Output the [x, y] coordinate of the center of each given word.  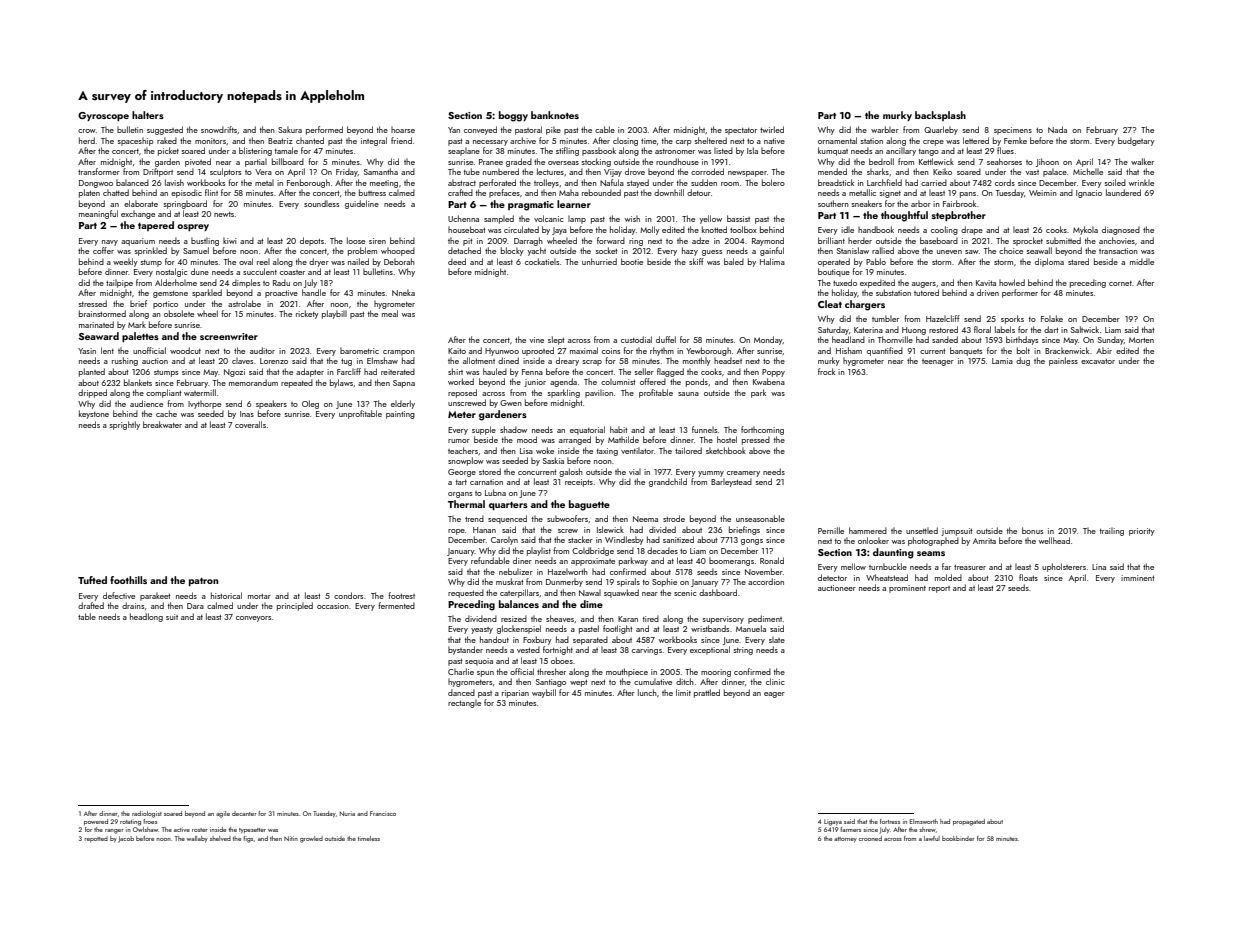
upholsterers [1064, 567]
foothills [128, 580]
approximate [593, 562]
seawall [1039, 250]
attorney [845, 840]
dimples [246, 283]
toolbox [743, 229]
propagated [969, 822]
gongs [752, 542]
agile [223, 814]
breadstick [836, 182]
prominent [907, 589]
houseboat [467, 229]
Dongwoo [96, 184]
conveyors [253, 619]
